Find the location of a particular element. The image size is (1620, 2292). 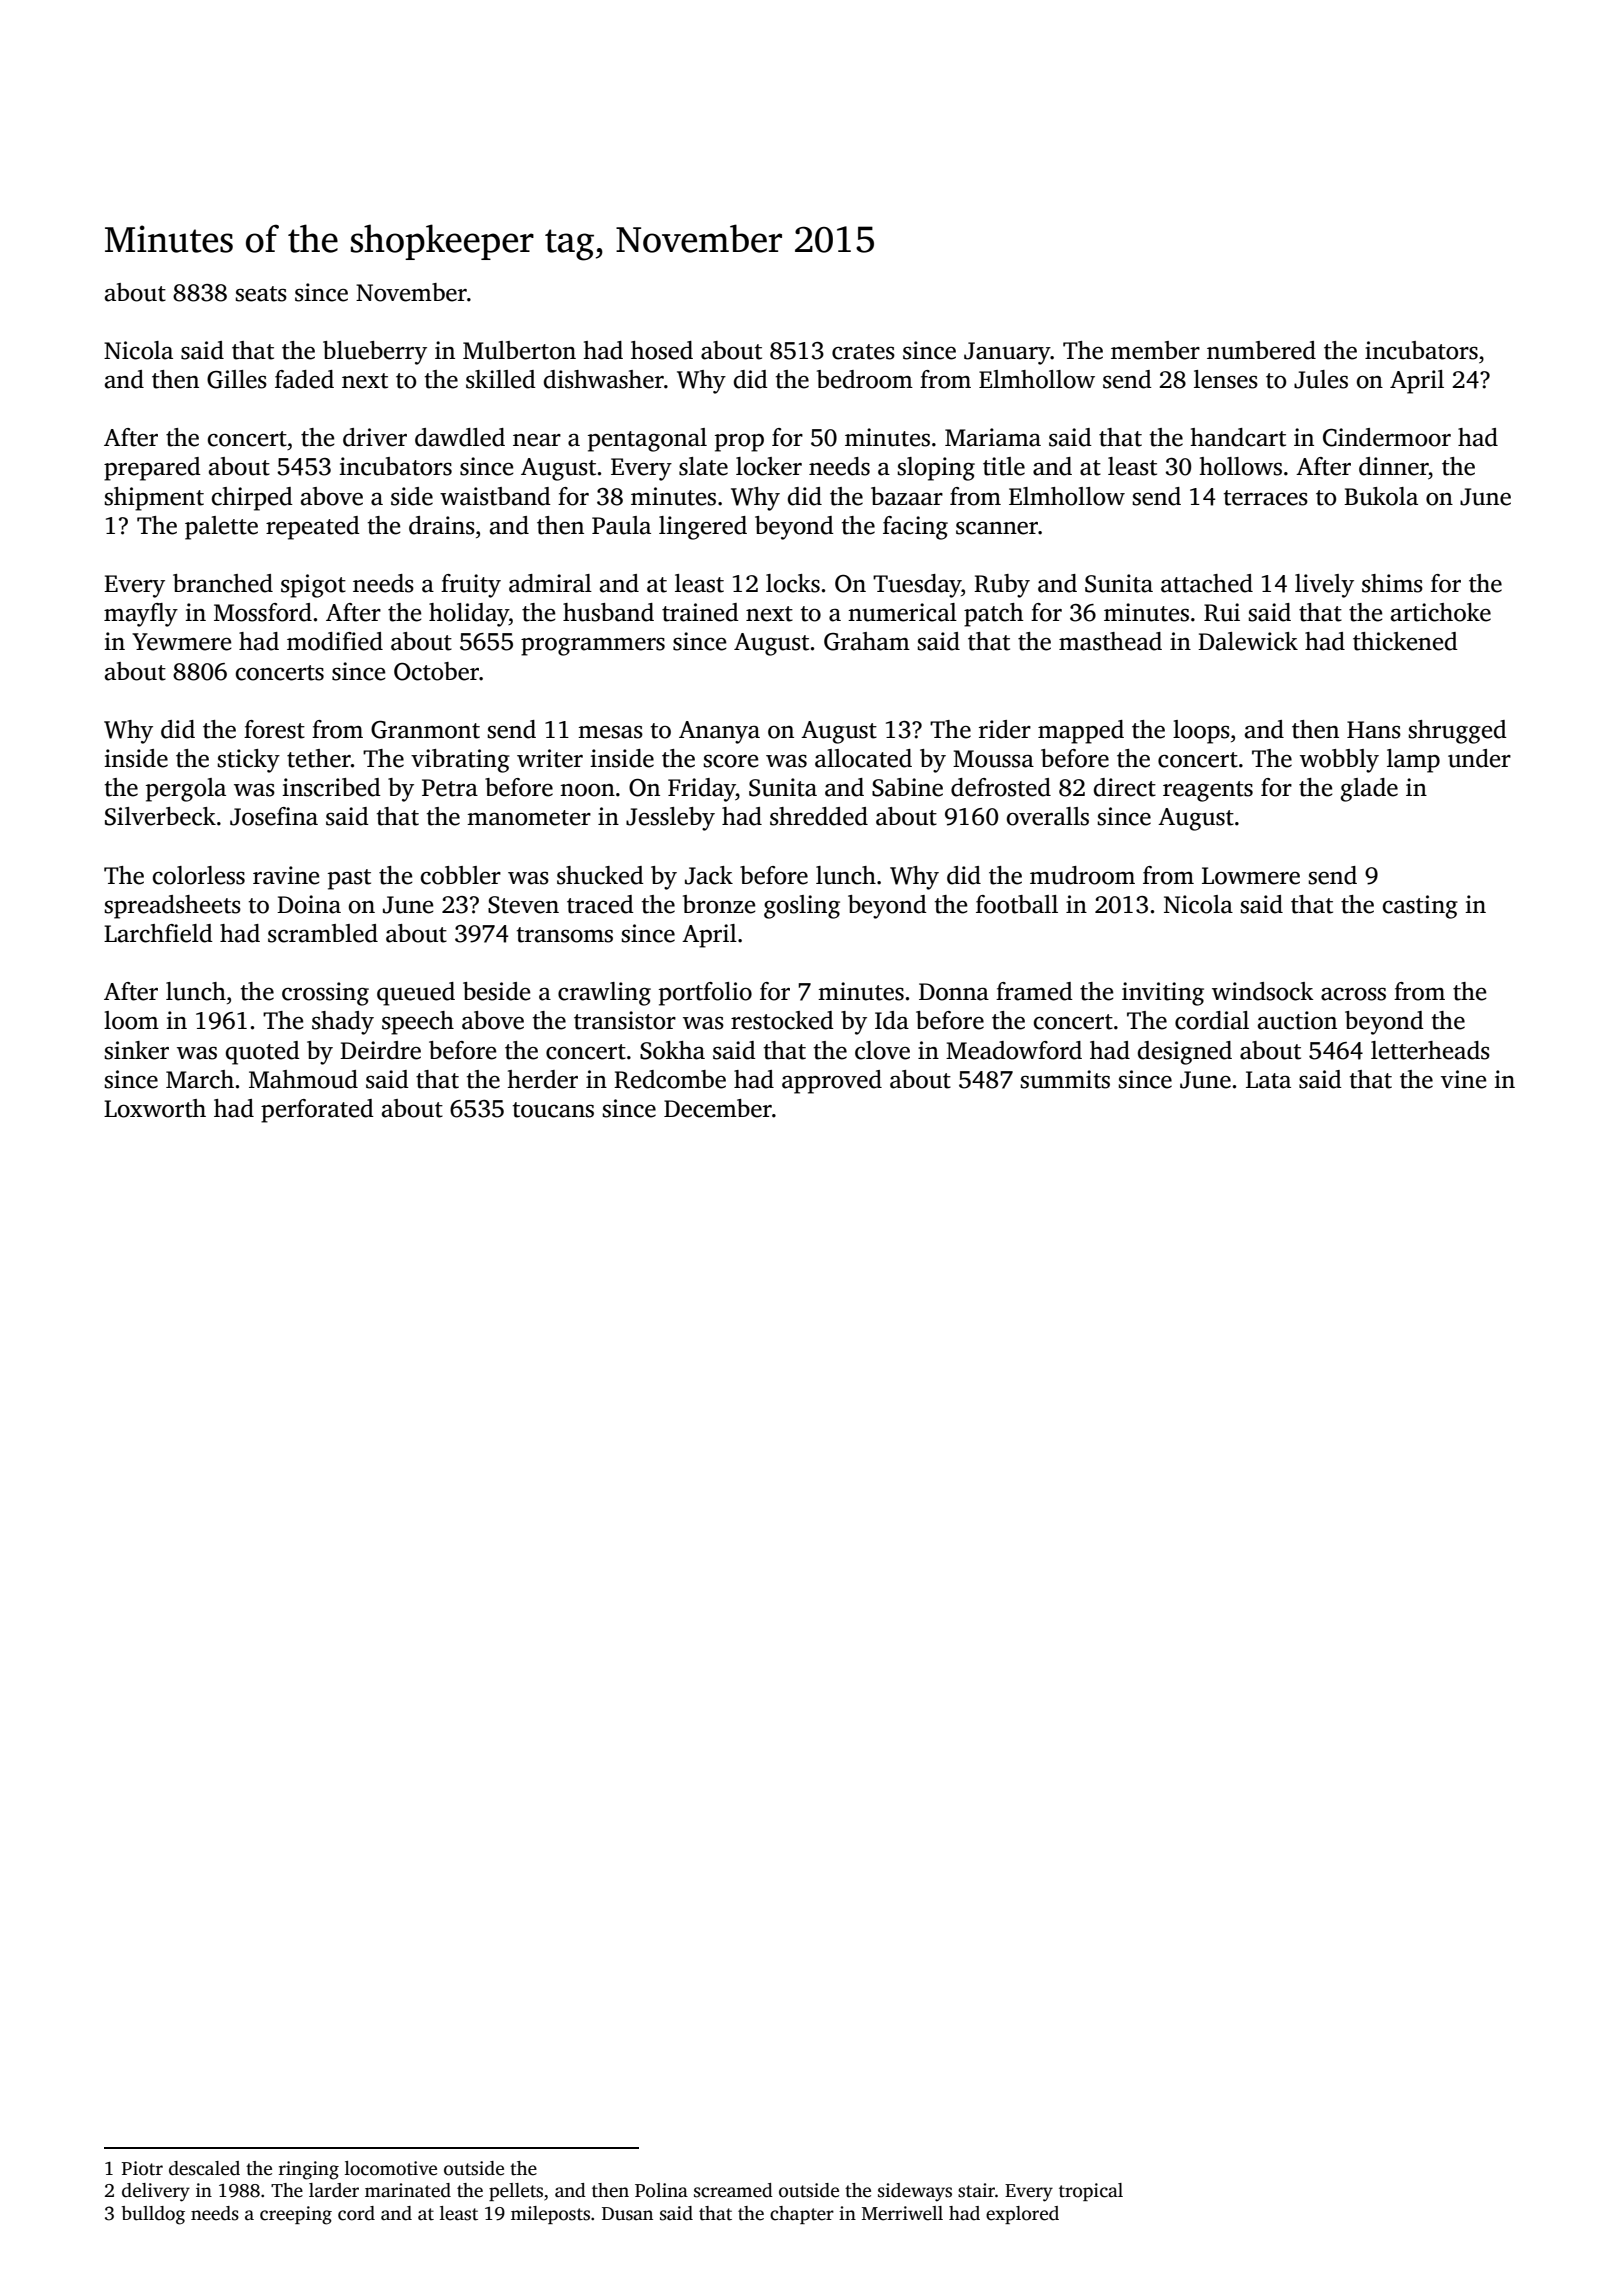

numbered is located at coordinates (1261, 350).
